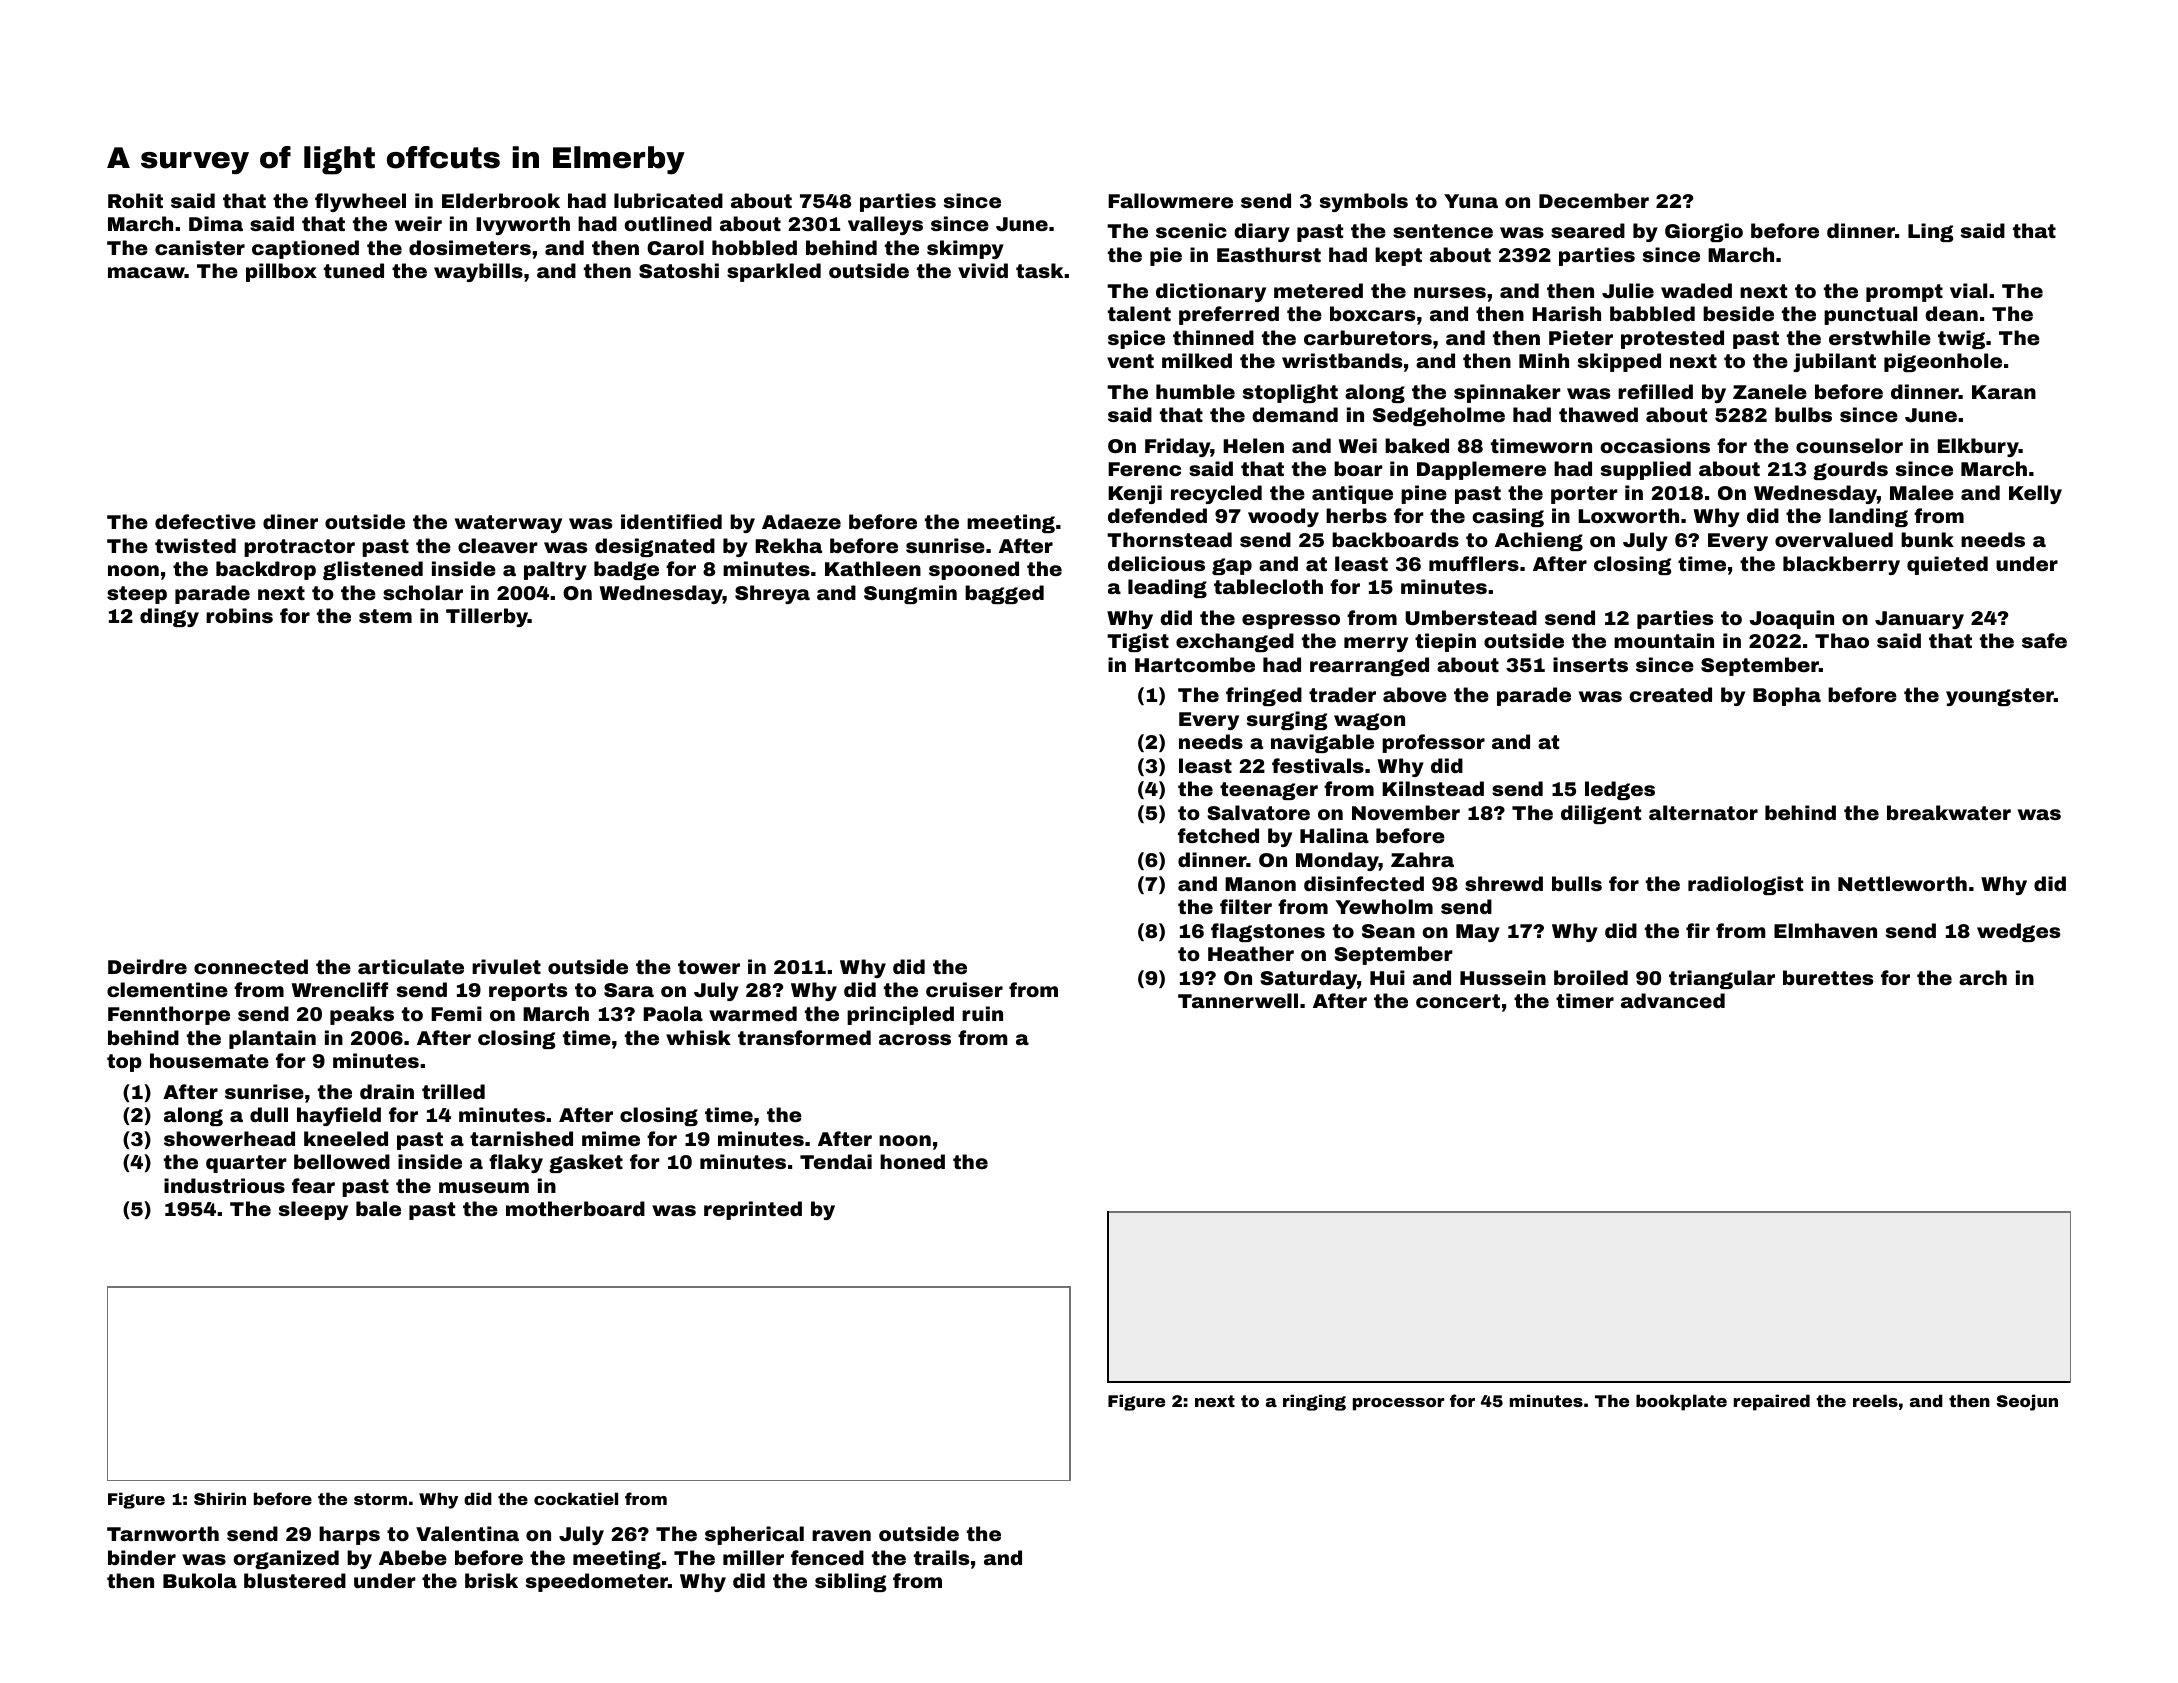 This document has height=1683, width=2178. What do you see at coordinates (169, 617) in the document?
I see `dingy` at bounding box center [169, 617].
